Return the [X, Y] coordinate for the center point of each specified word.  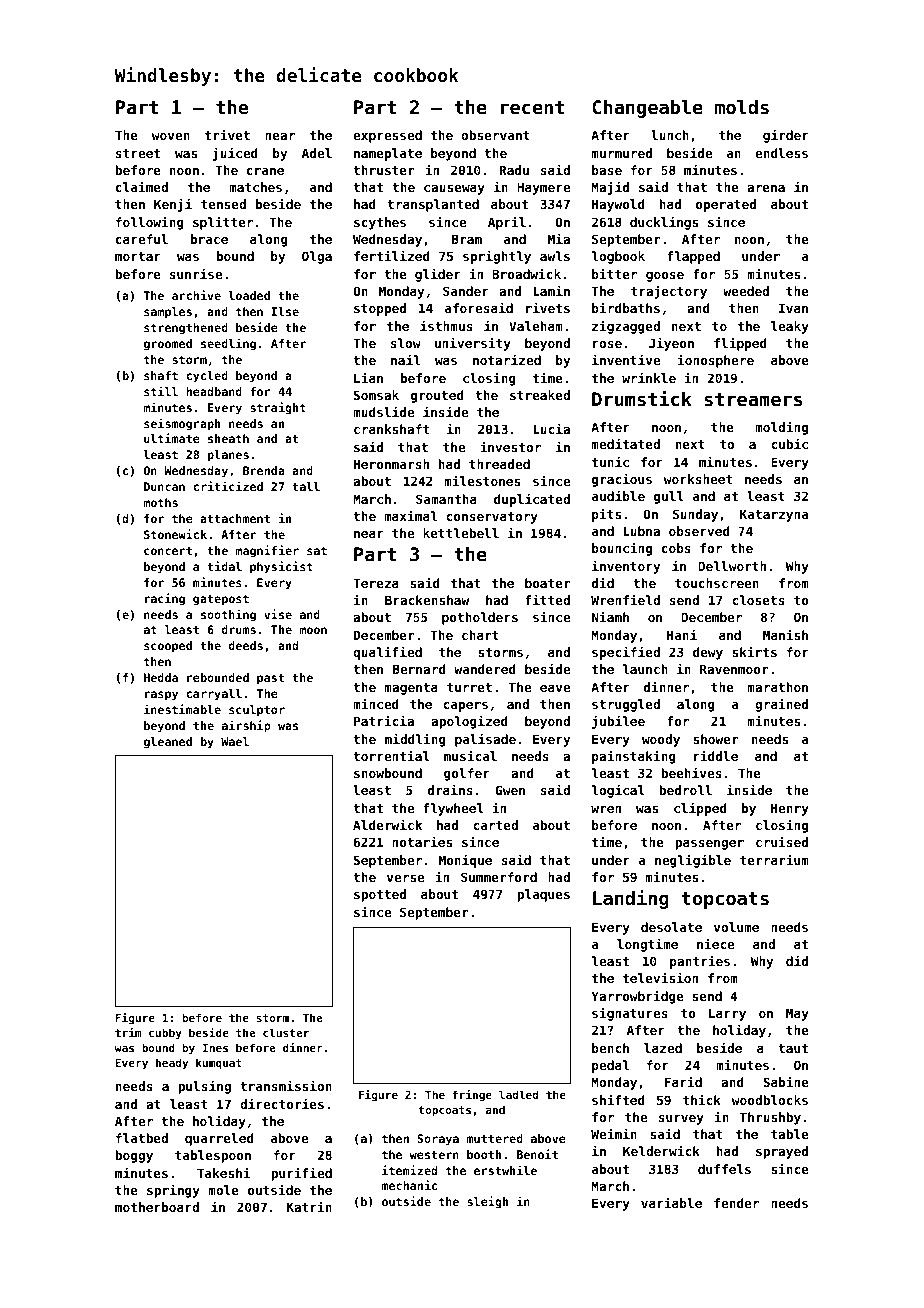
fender [736, 1203]
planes [228, 456]
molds [742, 107]
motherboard [157, 1207]
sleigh [487, 1202]
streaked [540, 395]
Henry [790, 809]
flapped [693, 257]
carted [495, 825]
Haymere [543, 188]
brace [209, 239]
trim [128, 1032]
